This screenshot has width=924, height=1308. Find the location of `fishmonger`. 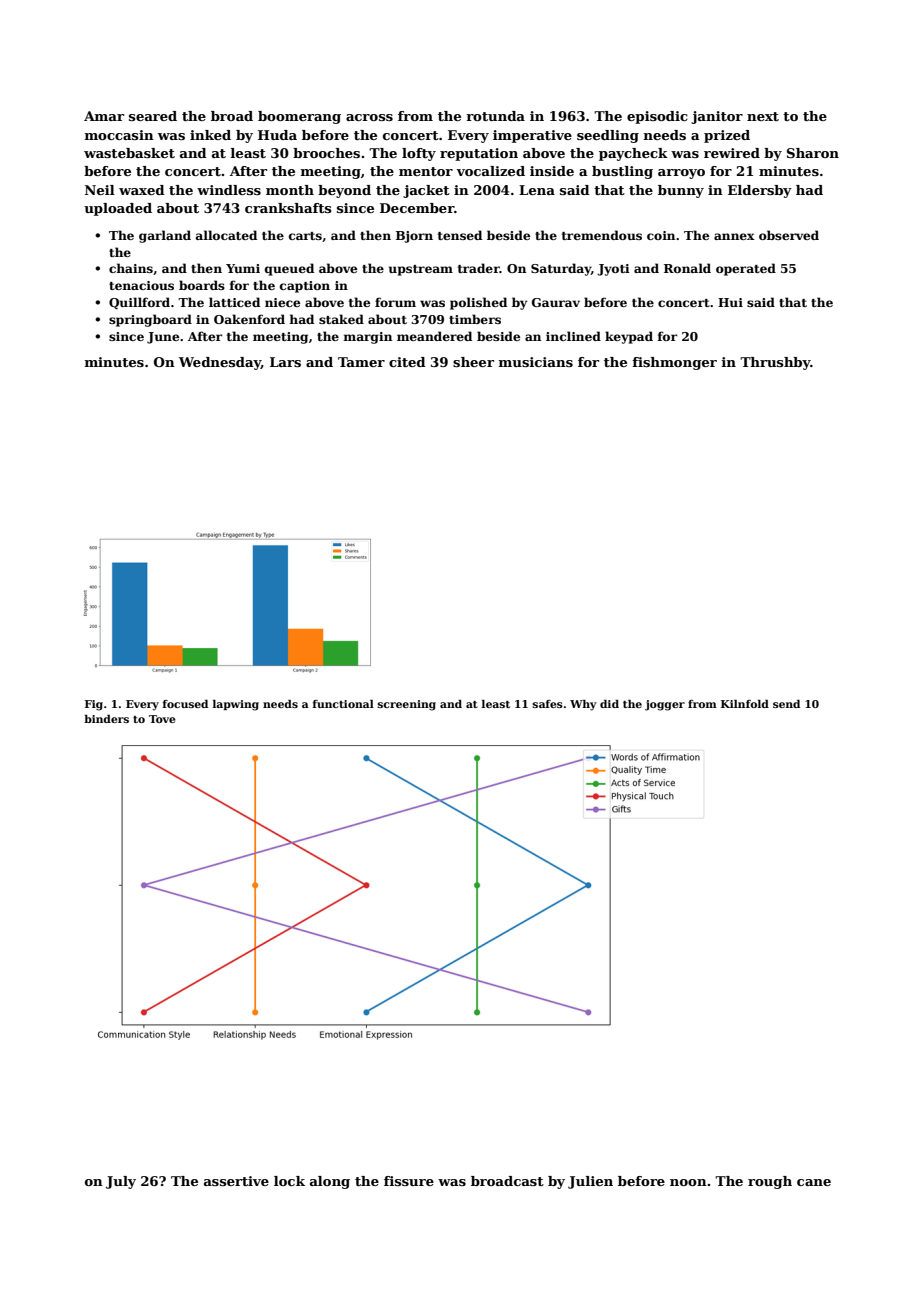

fishmonger is located at coordinates (674, 363).
